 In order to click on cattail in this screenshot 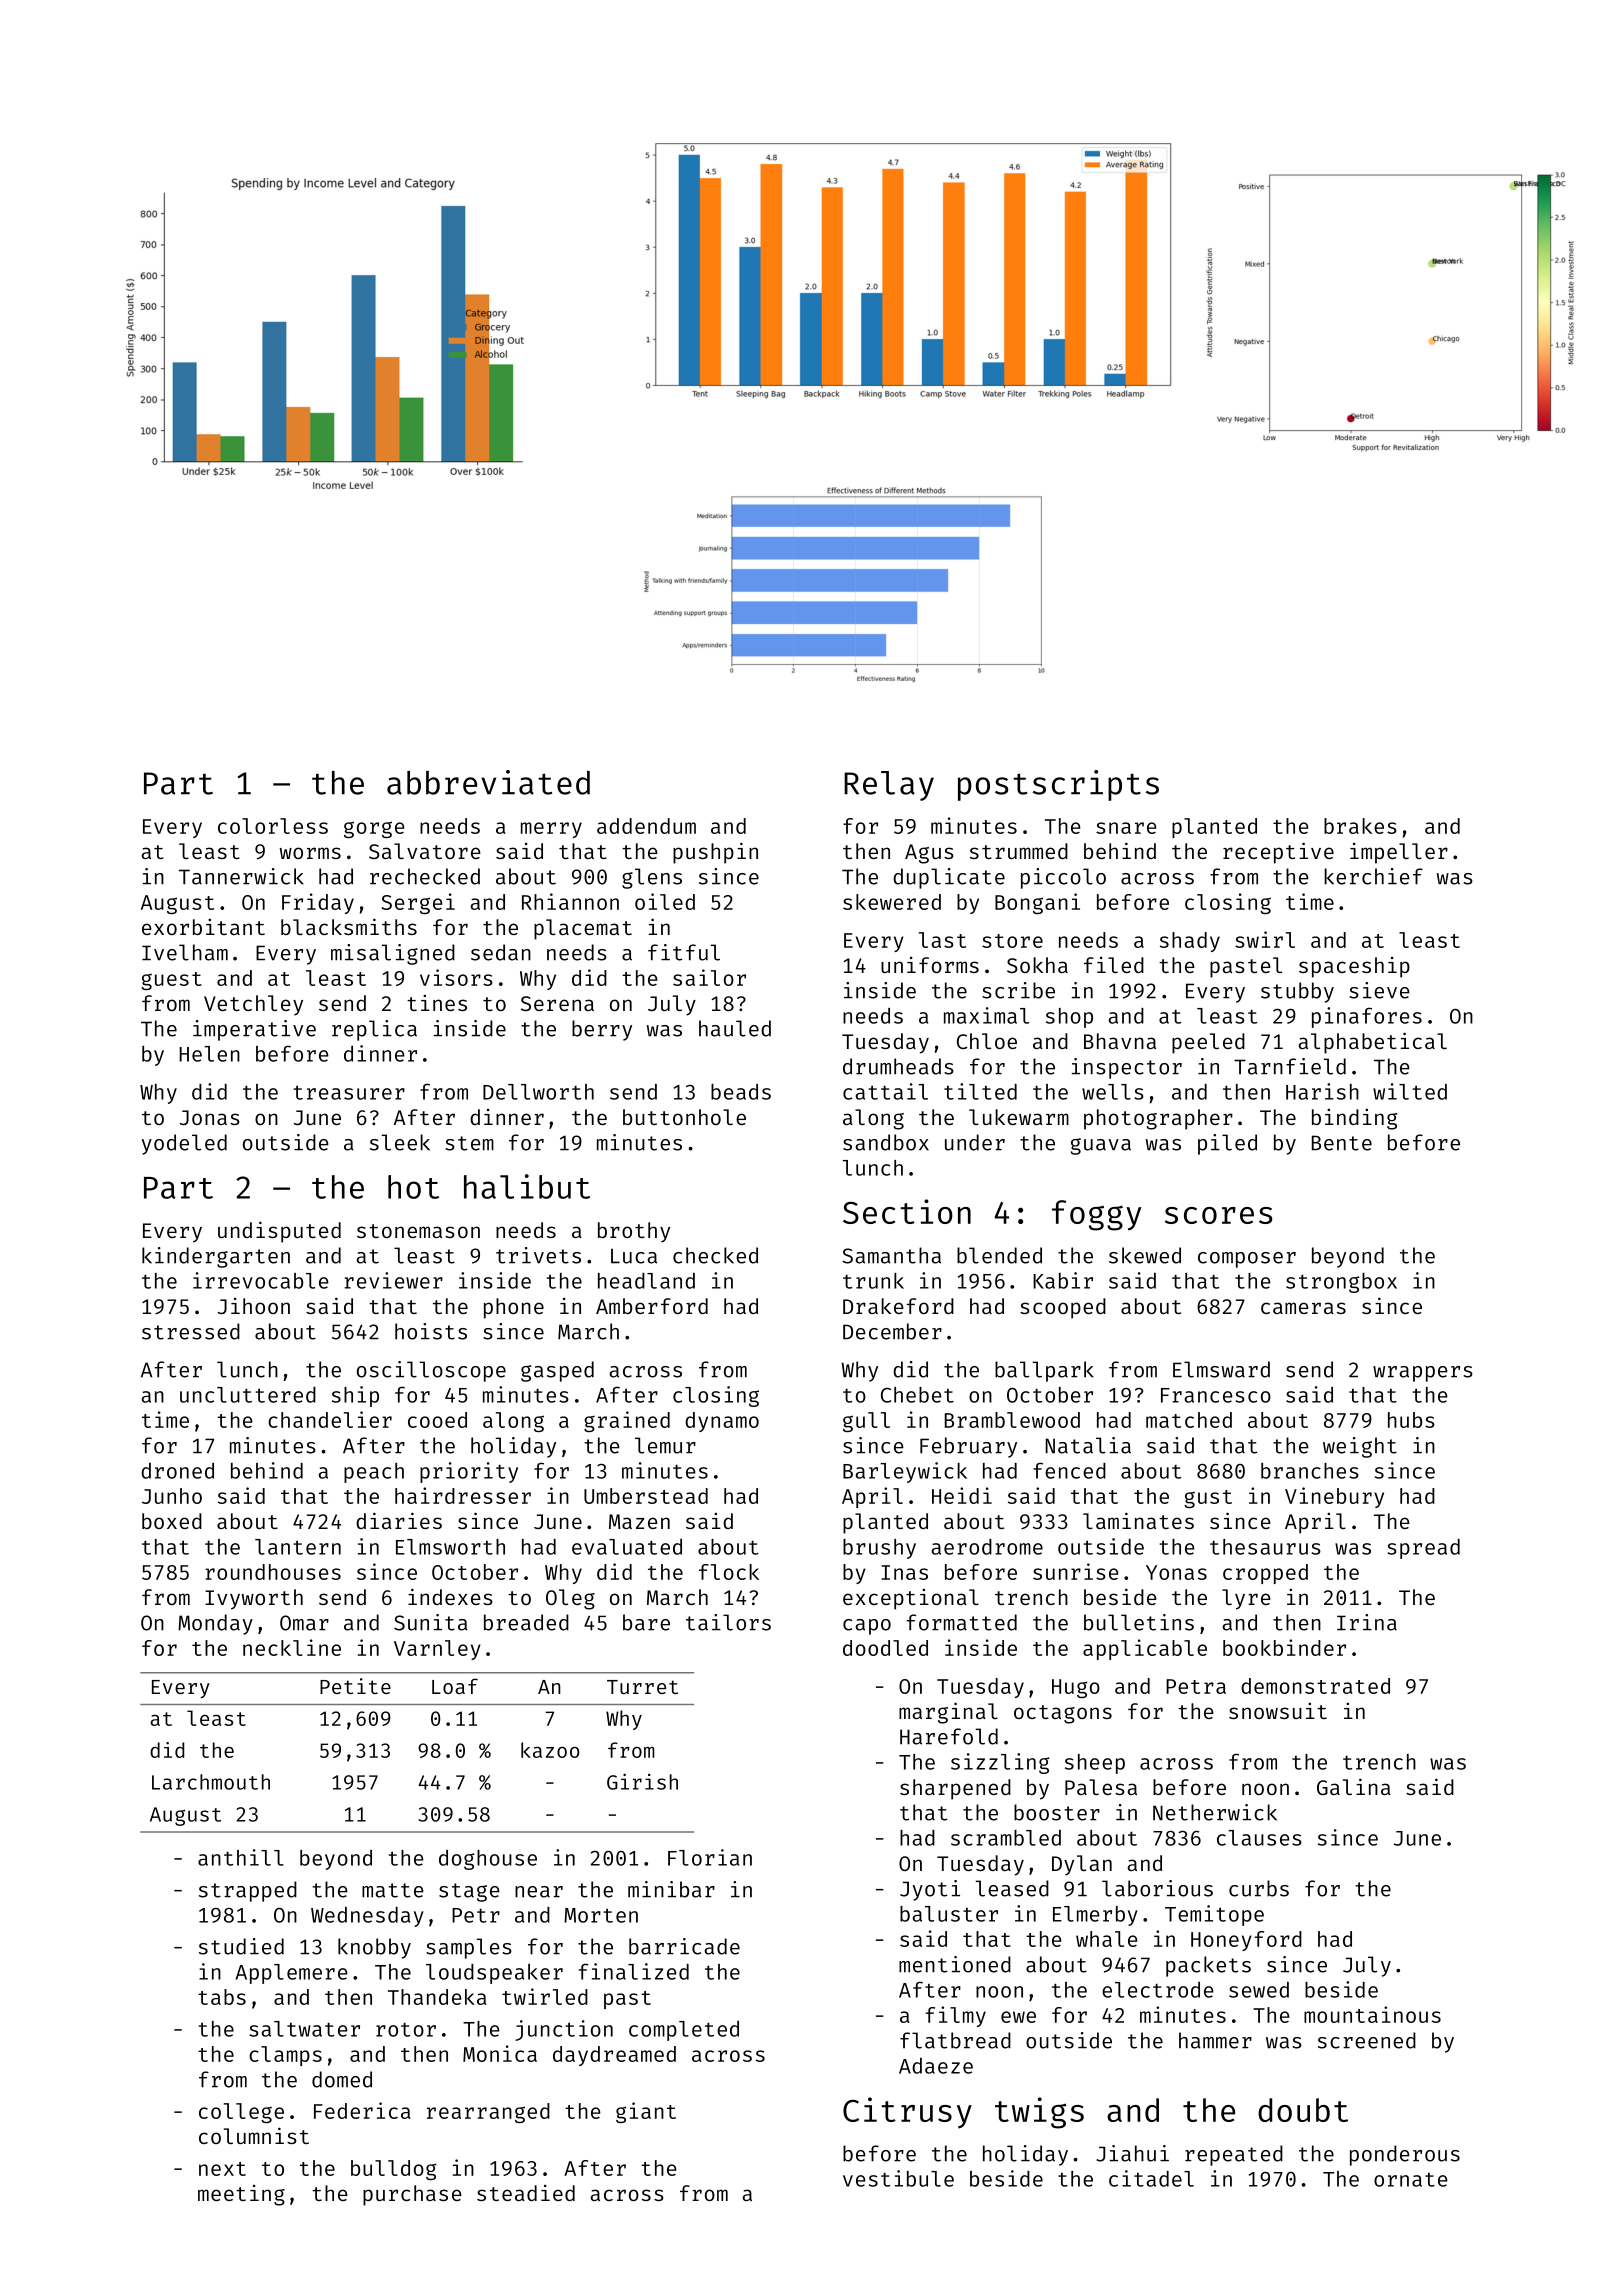, I will do `click(885, 1091)`.
